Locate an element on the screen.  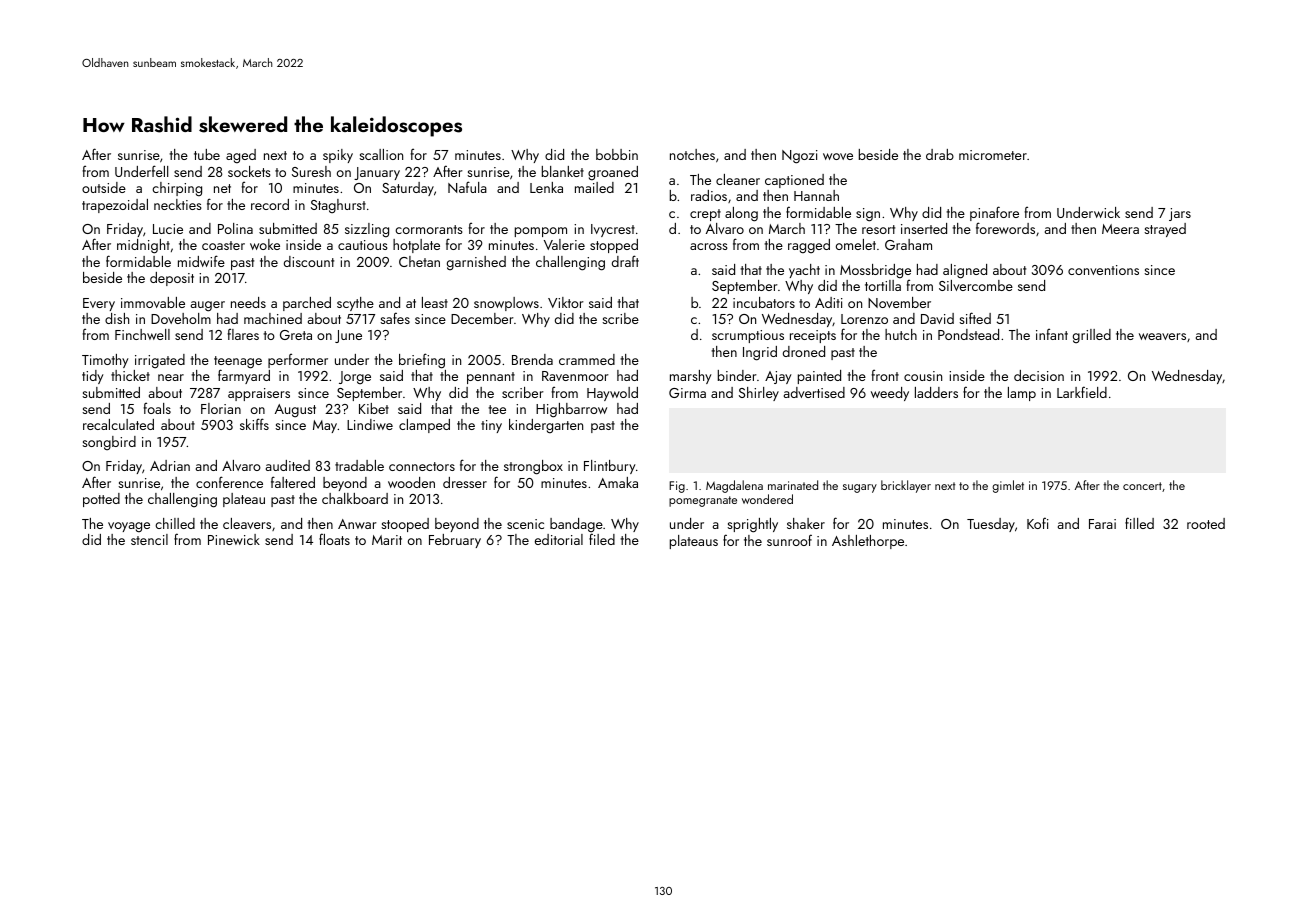
deposit is located at coordinates (172, 279).
